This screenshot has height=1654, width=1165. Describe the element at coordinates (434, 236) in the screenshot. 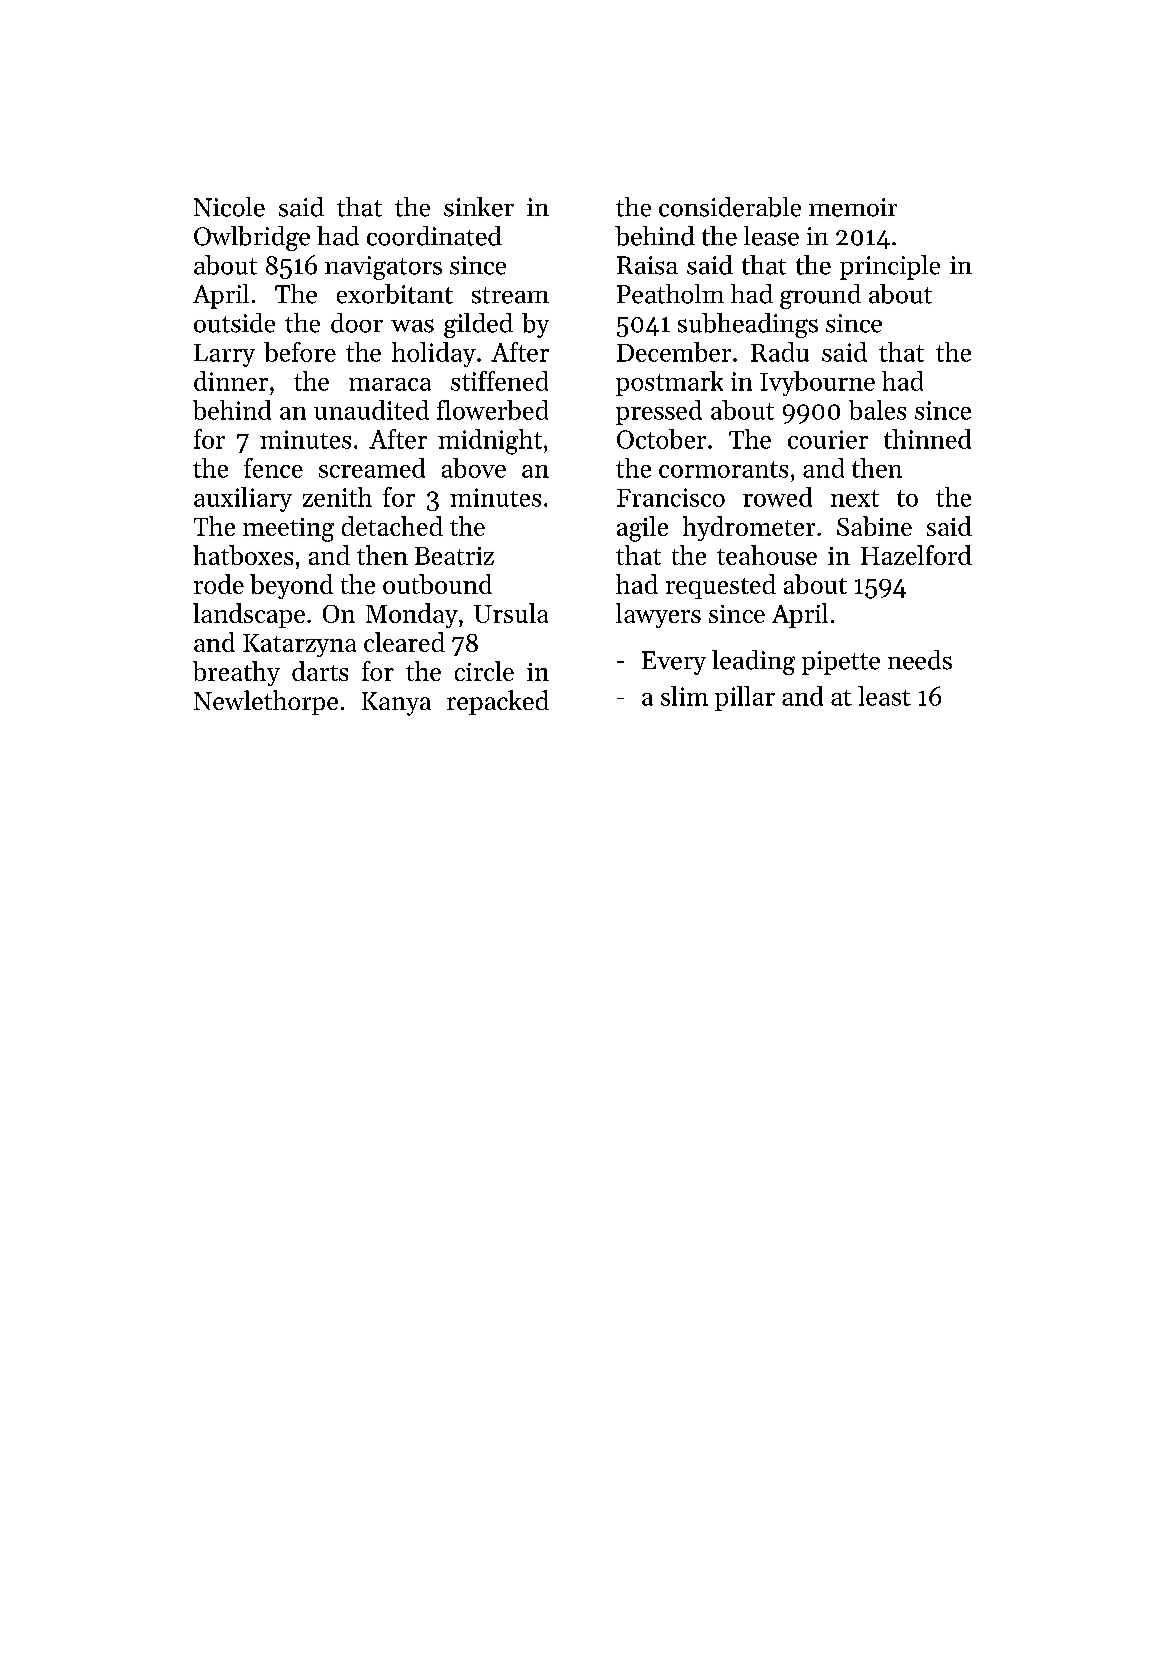

I see `coordinated` at that location.
